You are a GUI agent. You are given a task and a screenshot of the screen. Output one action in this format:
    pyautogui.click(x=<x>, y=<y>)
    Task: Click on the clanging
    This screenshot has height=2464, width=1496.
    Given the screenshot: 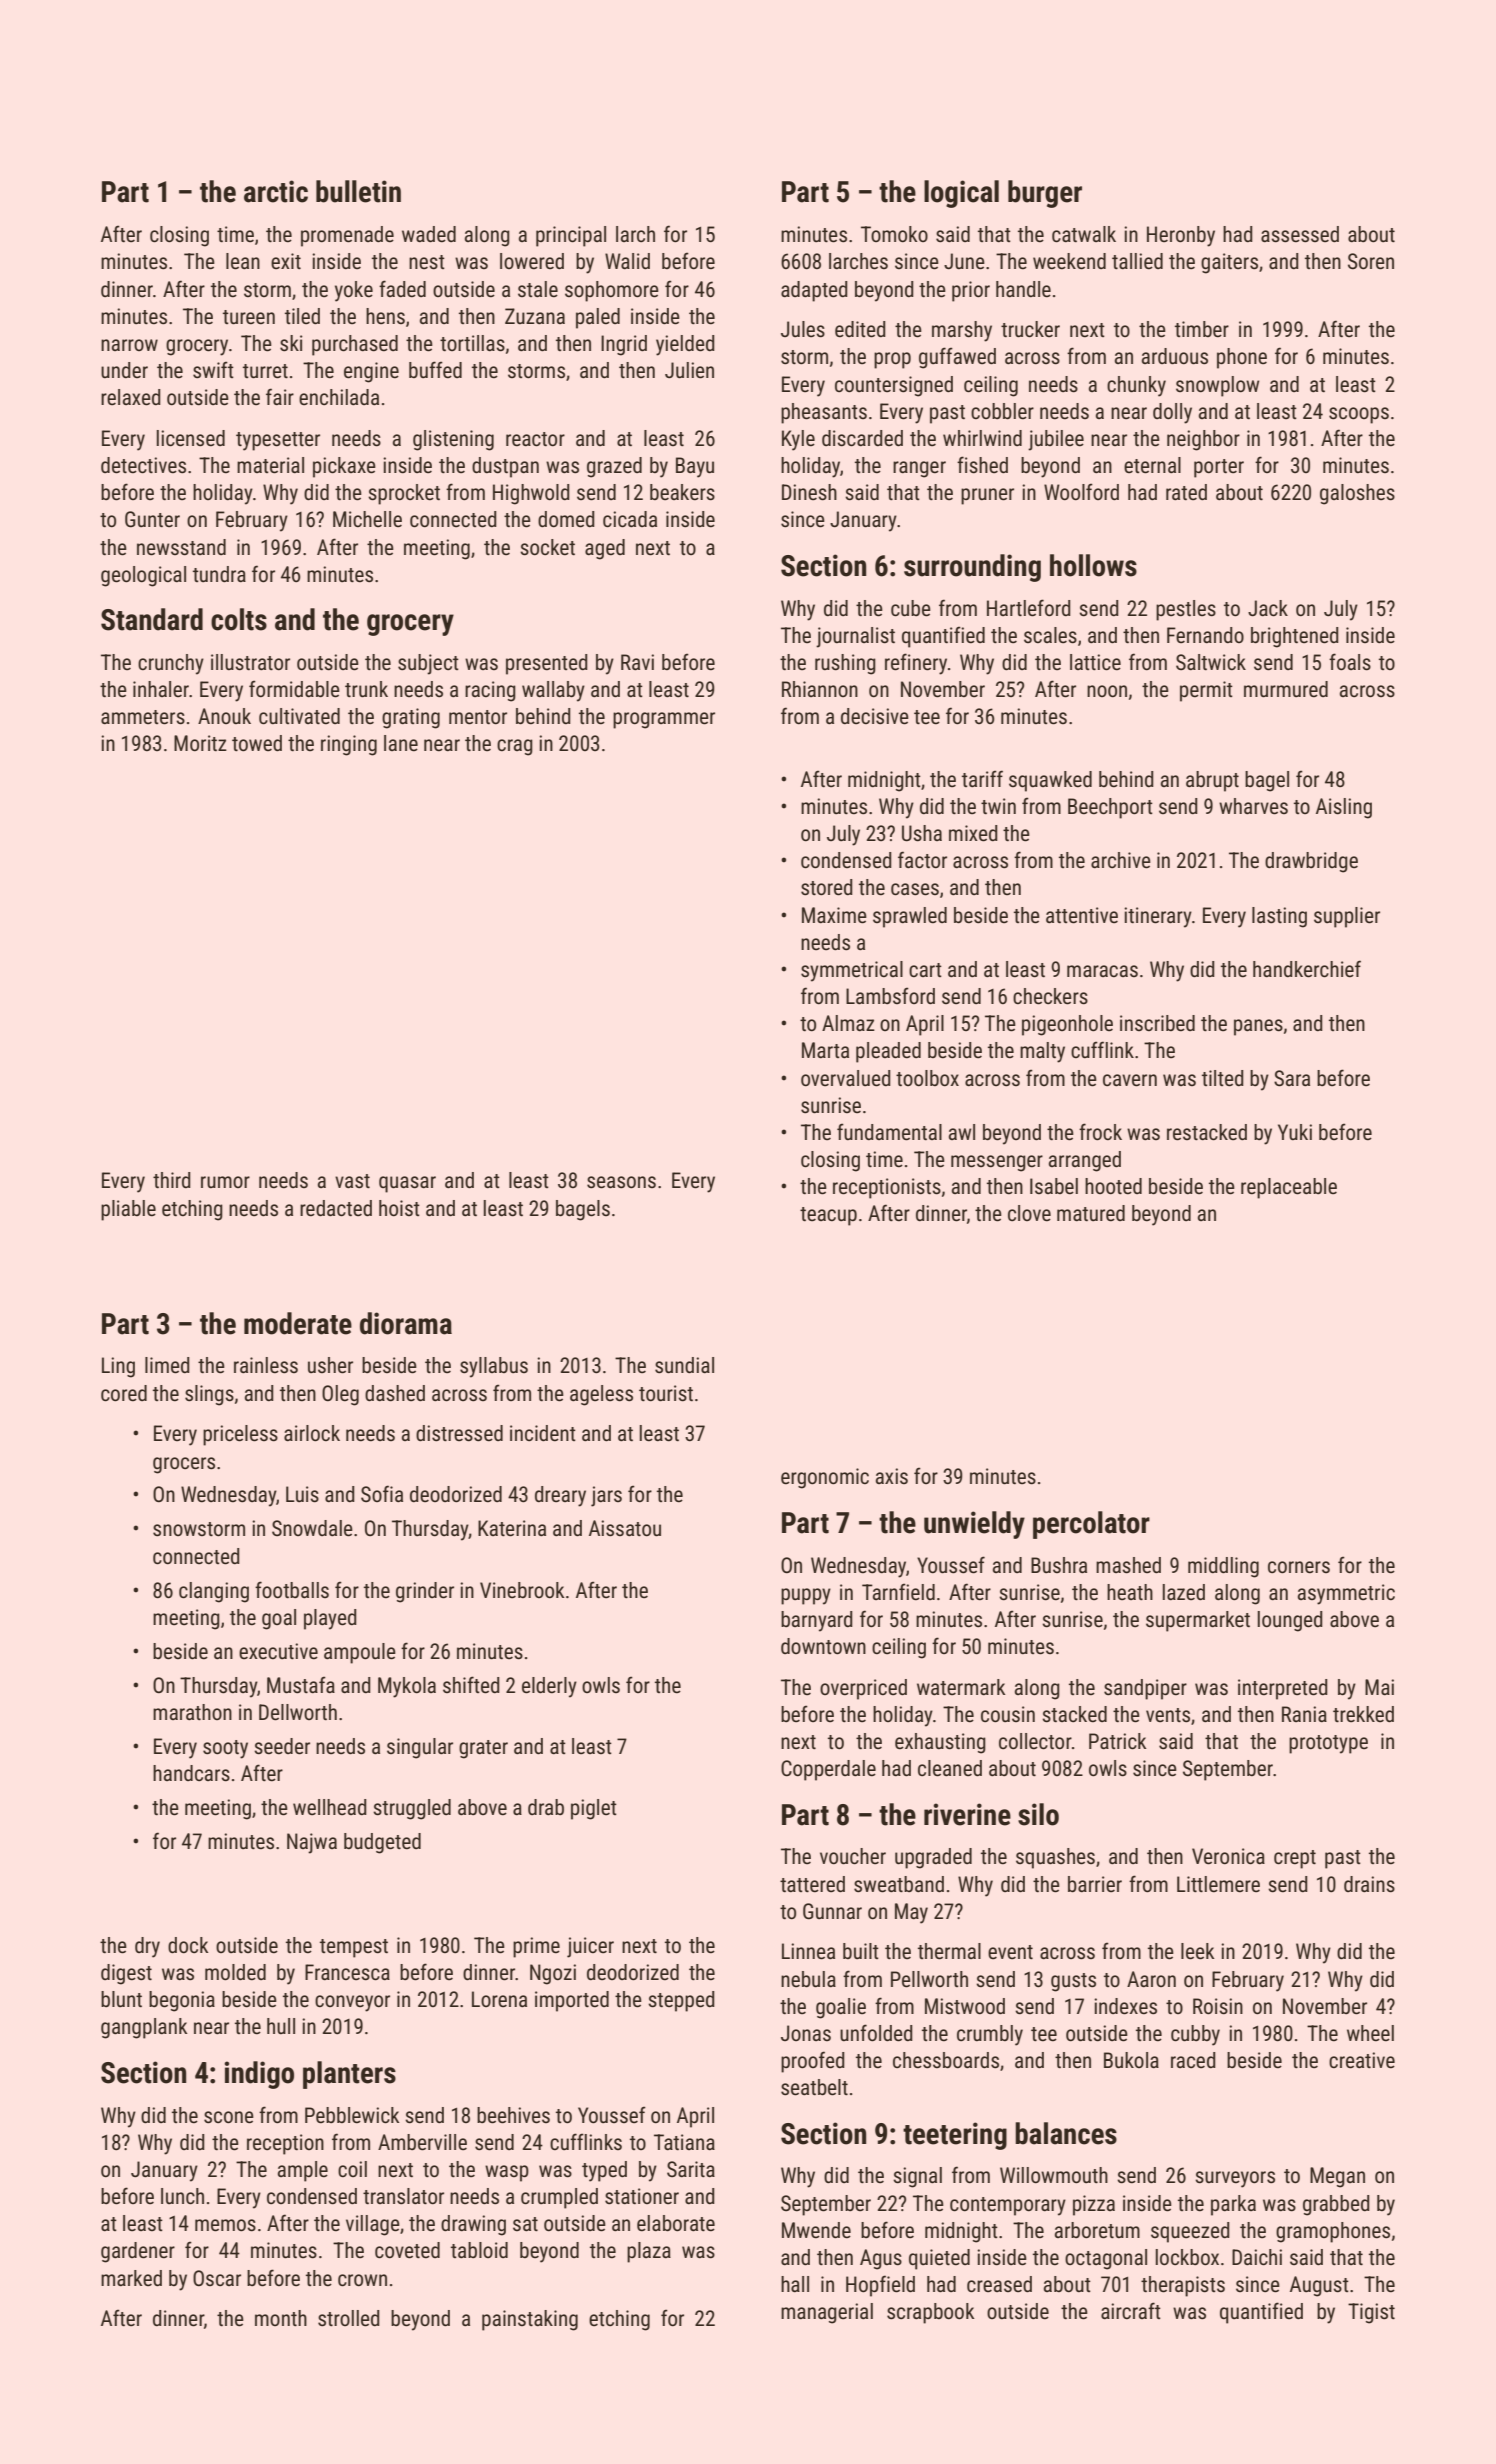 What is the action you would take?
    pyautogui.click(x=214, y=1592)
